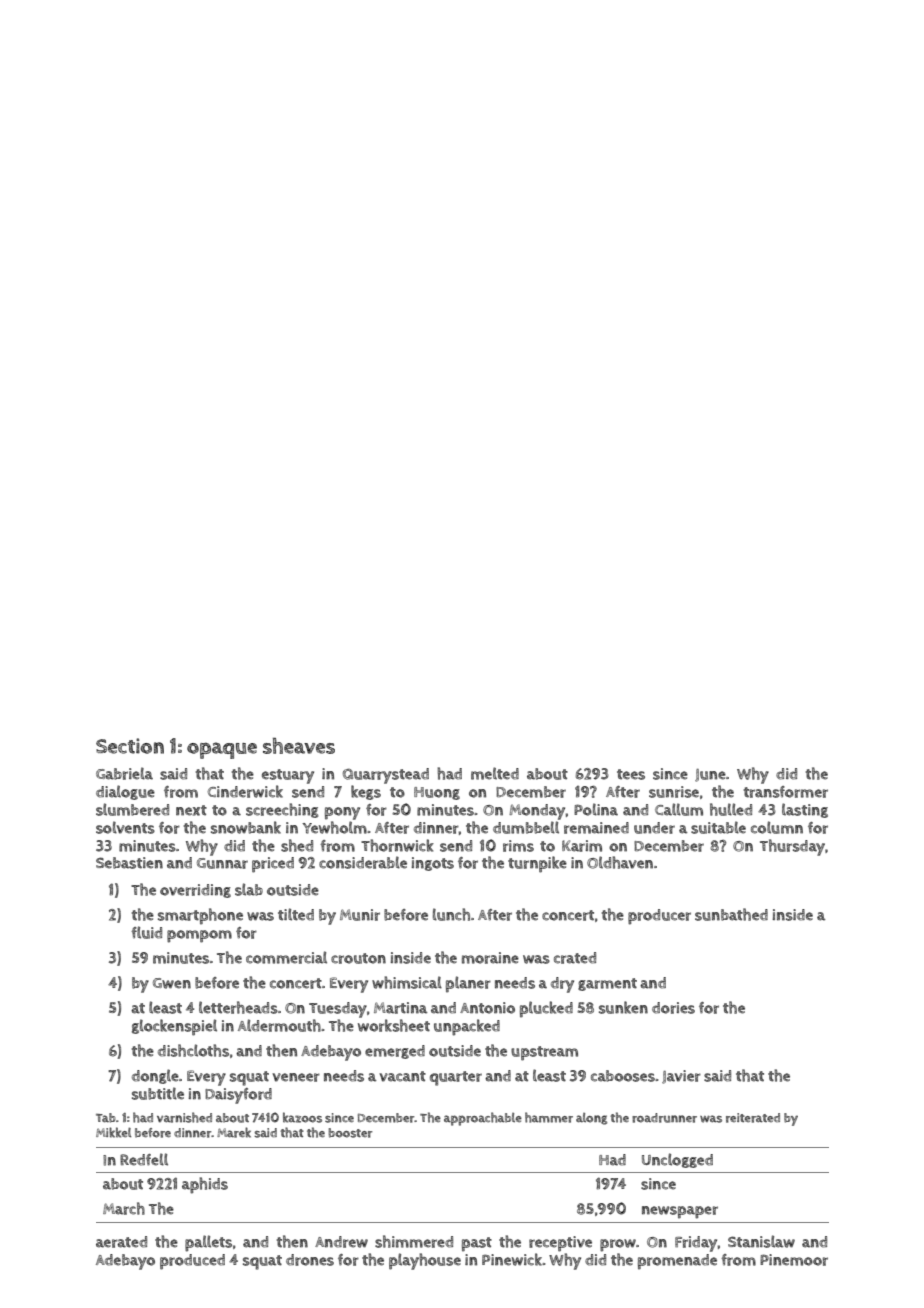 Image resolution: width=924 pixels, height=1308 pixels. I want to click on Quarrystead, so click(386, 776).
